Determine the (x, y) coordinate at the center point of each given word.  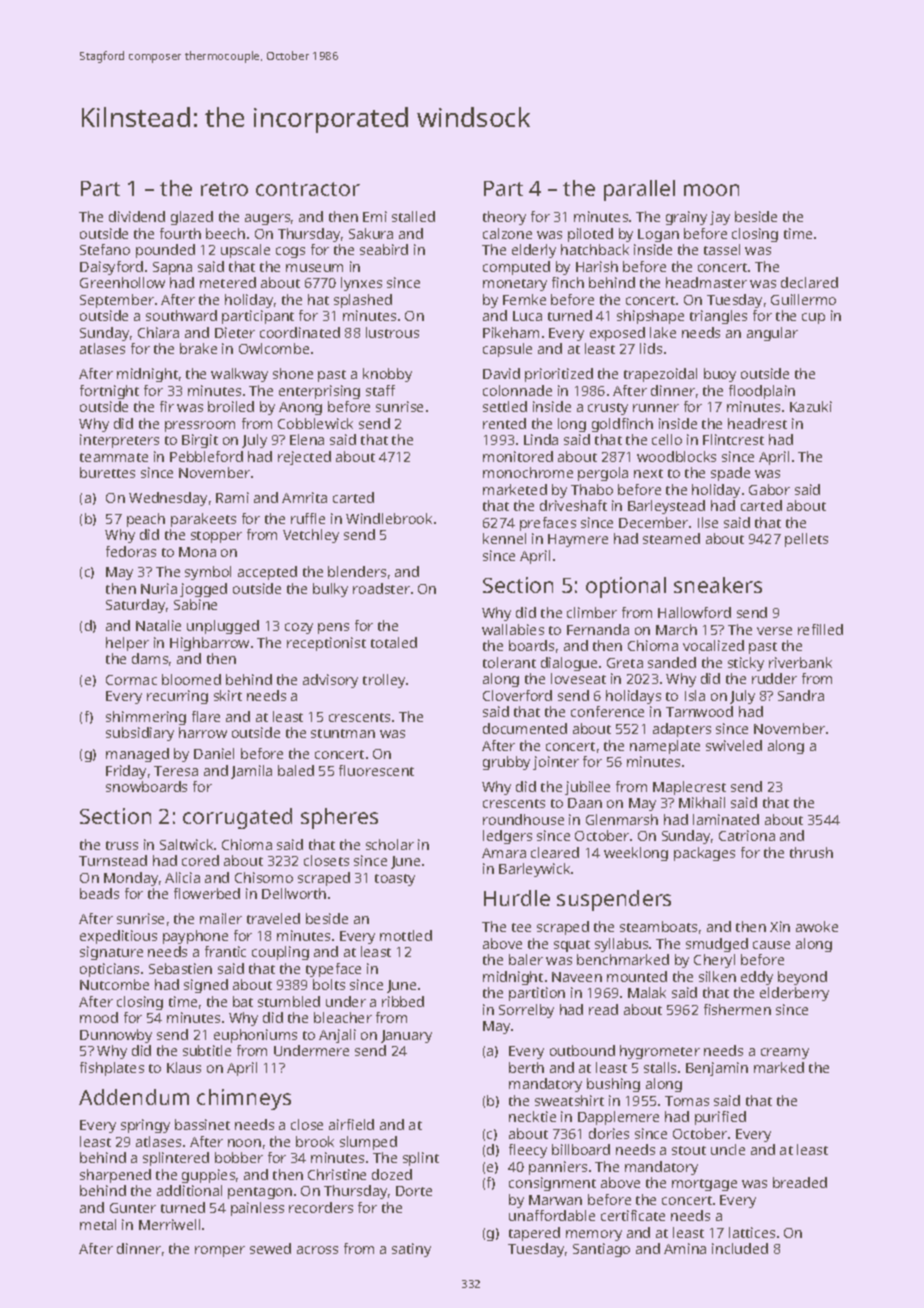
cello (667, 439)
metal (98, 1224)
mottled (406, 935)
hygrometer (660, 1052)
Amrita (304, 497)
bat (243, 1001)
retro (224, 189)
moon (711, 190)
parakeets (203, 520)
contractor (308, 189)
